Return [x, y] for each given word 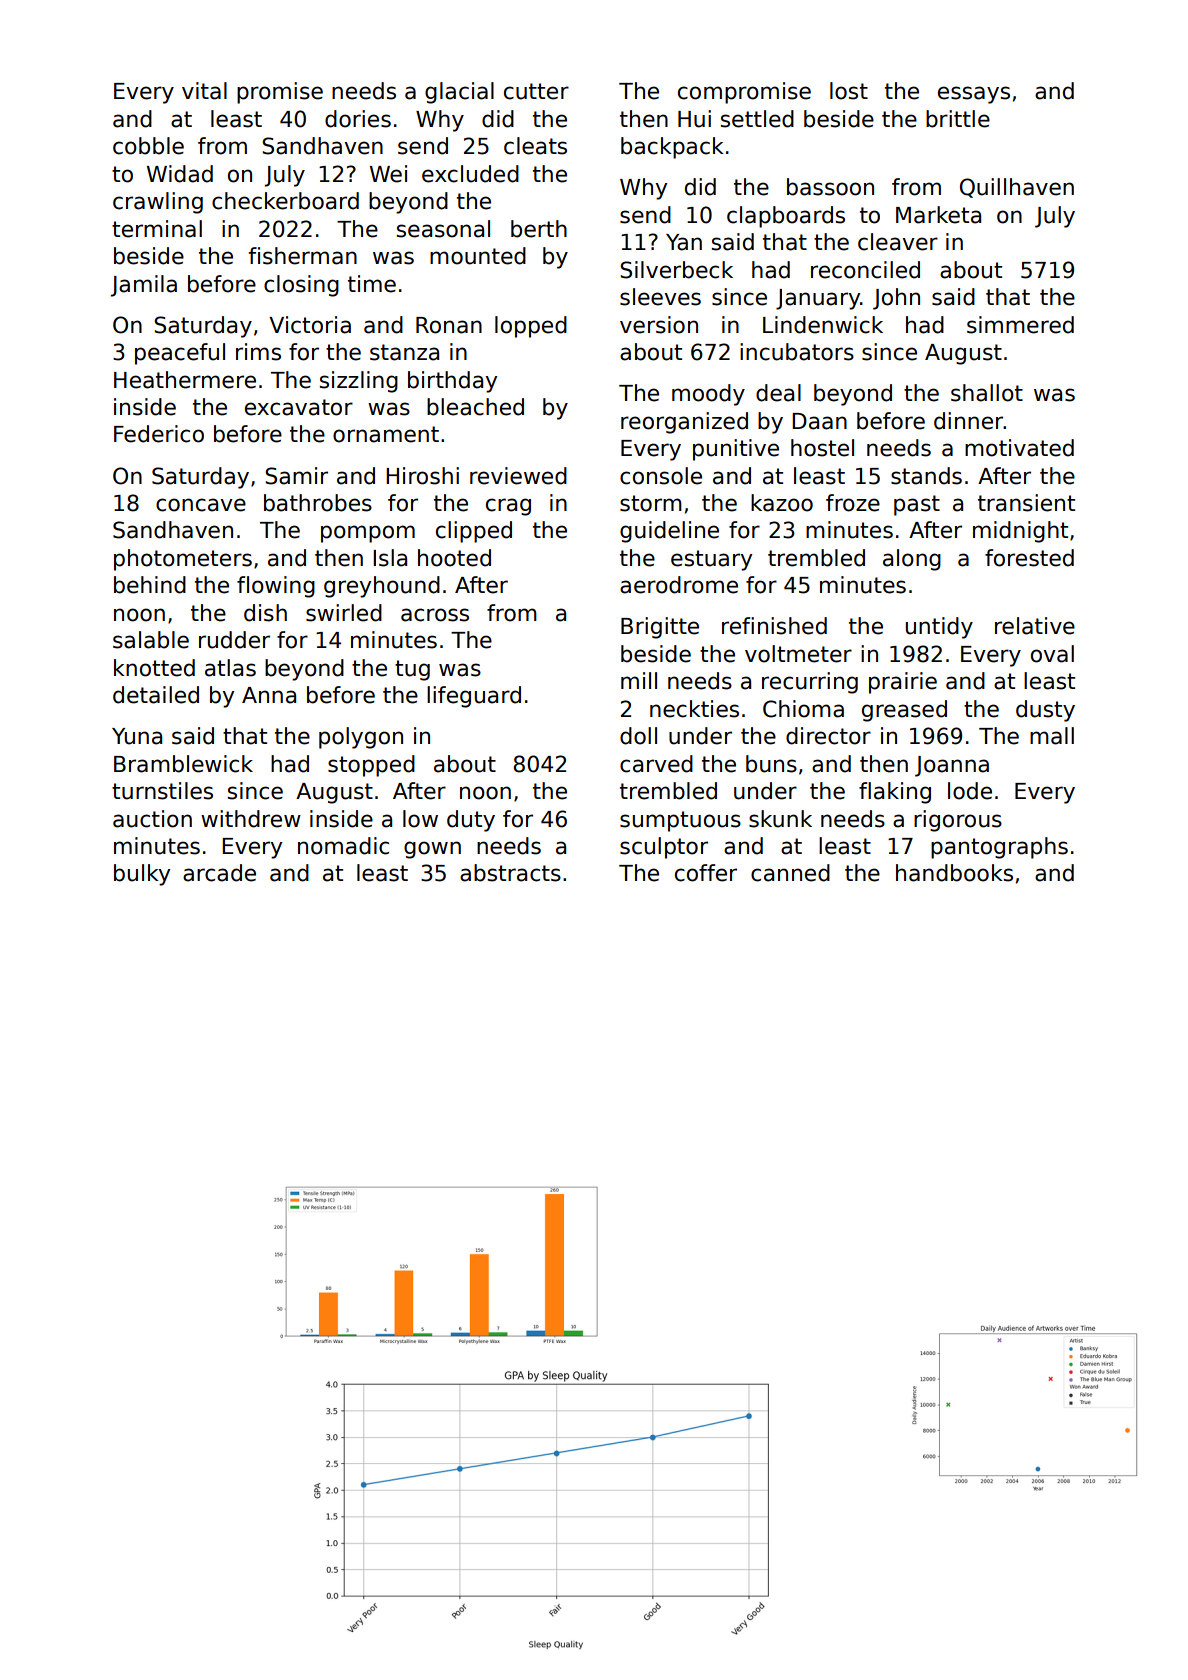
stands [926, 476]
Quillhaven [1017, 188]
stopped [371, 766]
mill [639, 680]
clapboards [786, 217]
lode [970, 791]
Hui [694, 119]
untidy [939, 628]
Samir [296, 476]
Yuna [137, 736]
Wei [388, 174]
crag [508, 507]
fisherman [302, 256]
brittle [958, 119]
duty [471, 821]
